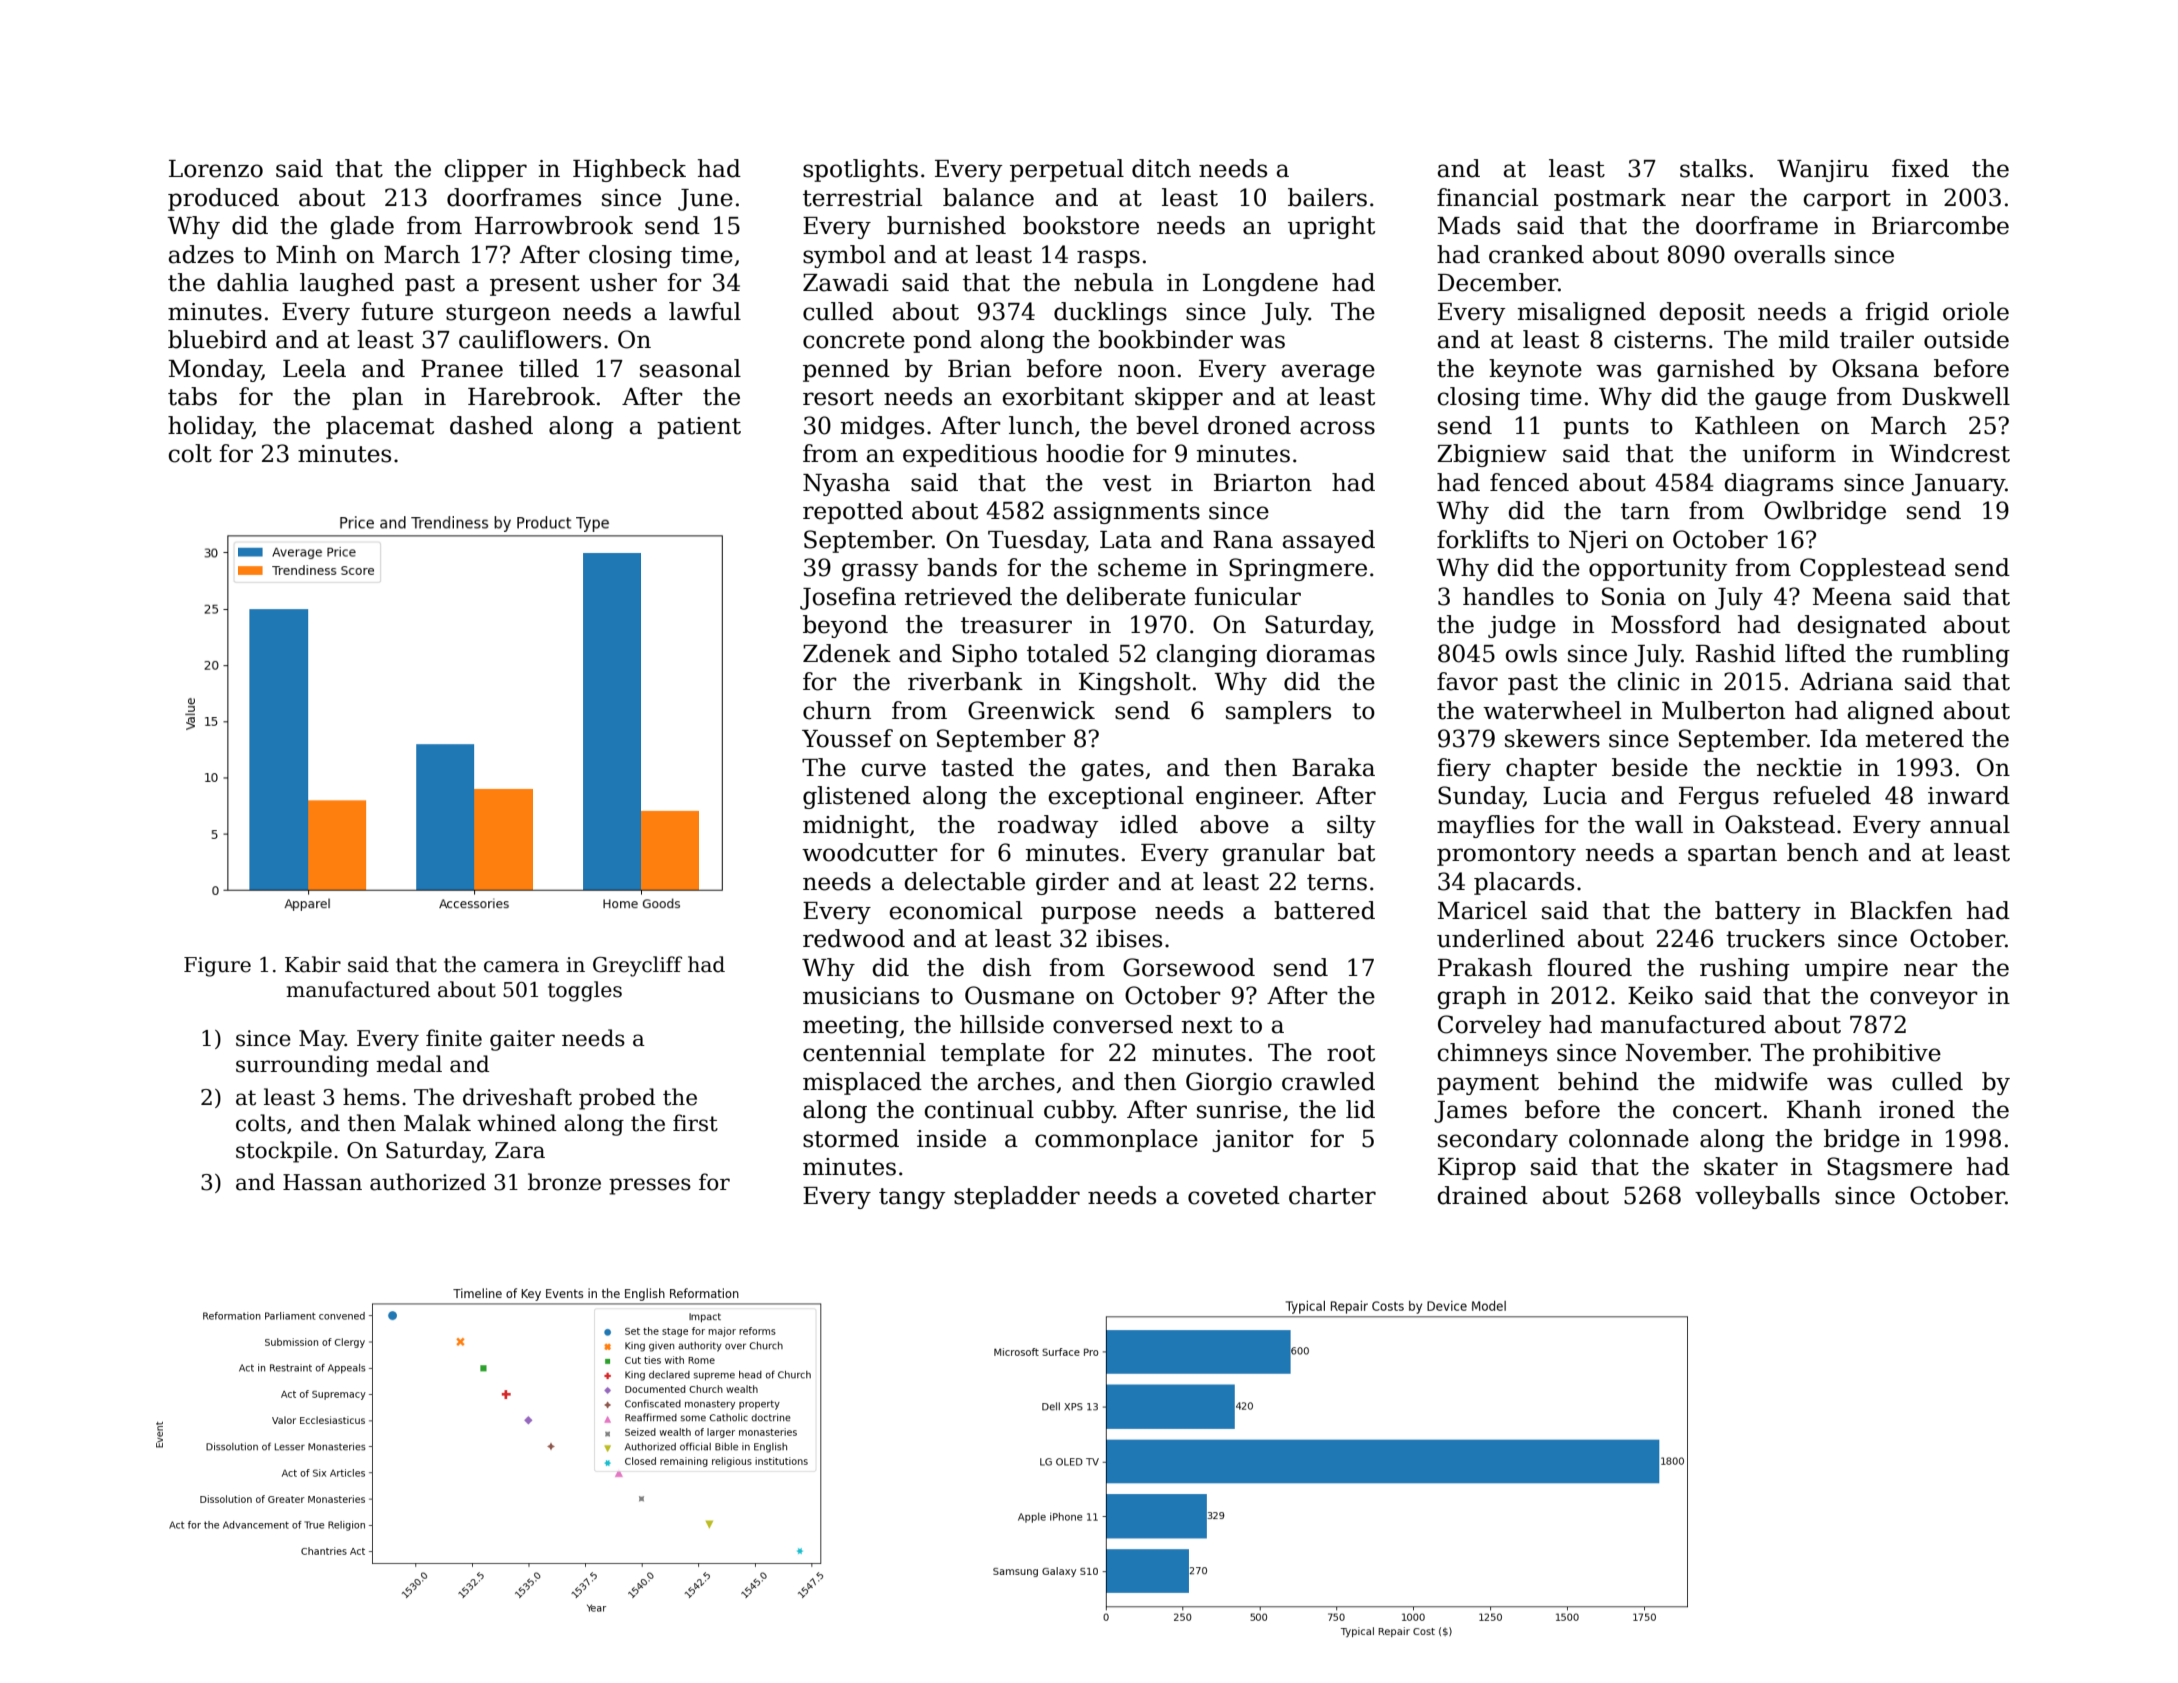 The image size is (2178, 1683). Describe the element at coordinates (880, 572) in the screenshot. I see `grassy` at that location.
